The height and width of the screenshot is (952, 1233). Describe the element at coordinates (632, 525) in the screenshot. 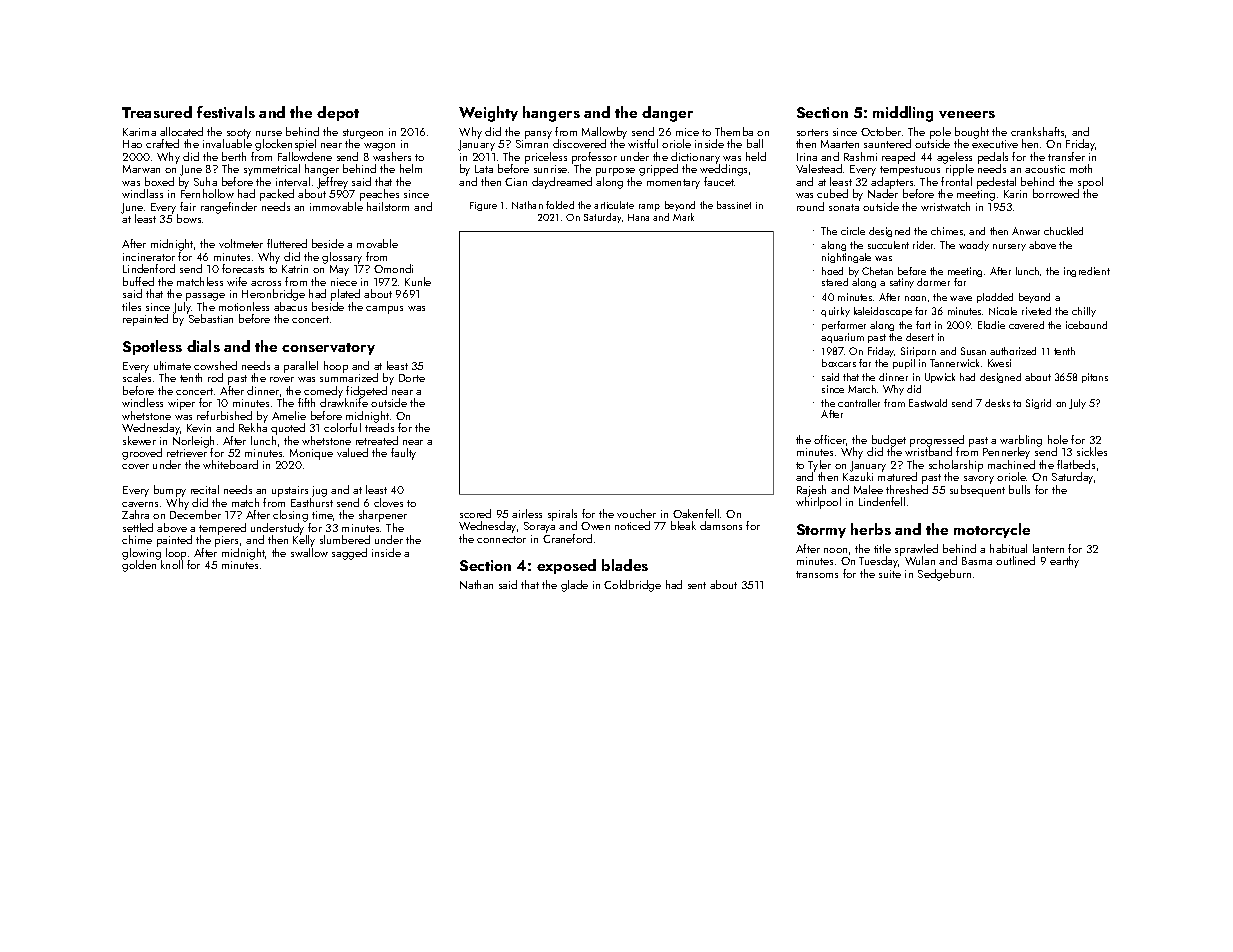

I see `noticed` at that location.
